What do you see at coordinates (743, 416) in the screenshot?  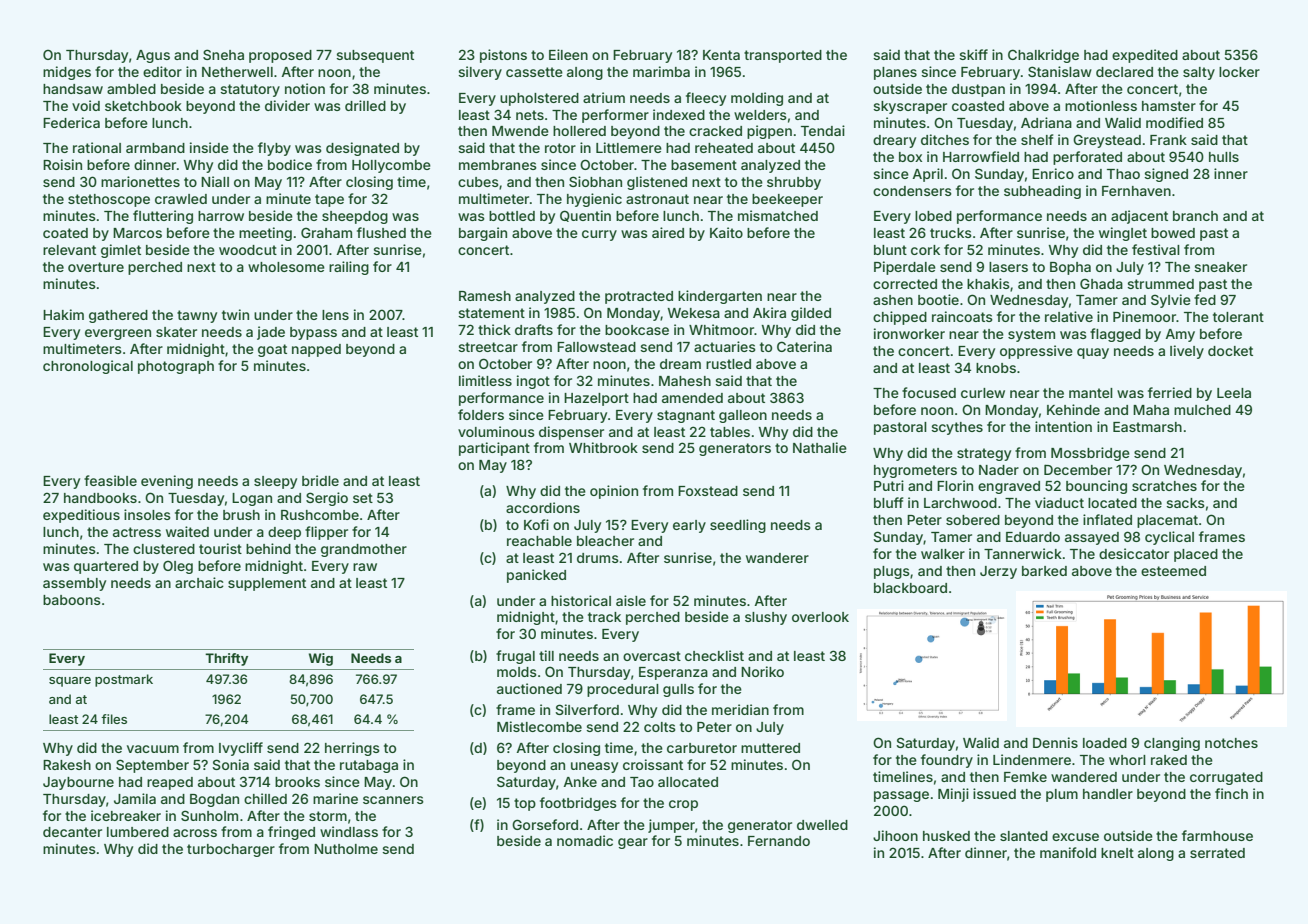 I see `galleon` at bounding box center [743, 416].
